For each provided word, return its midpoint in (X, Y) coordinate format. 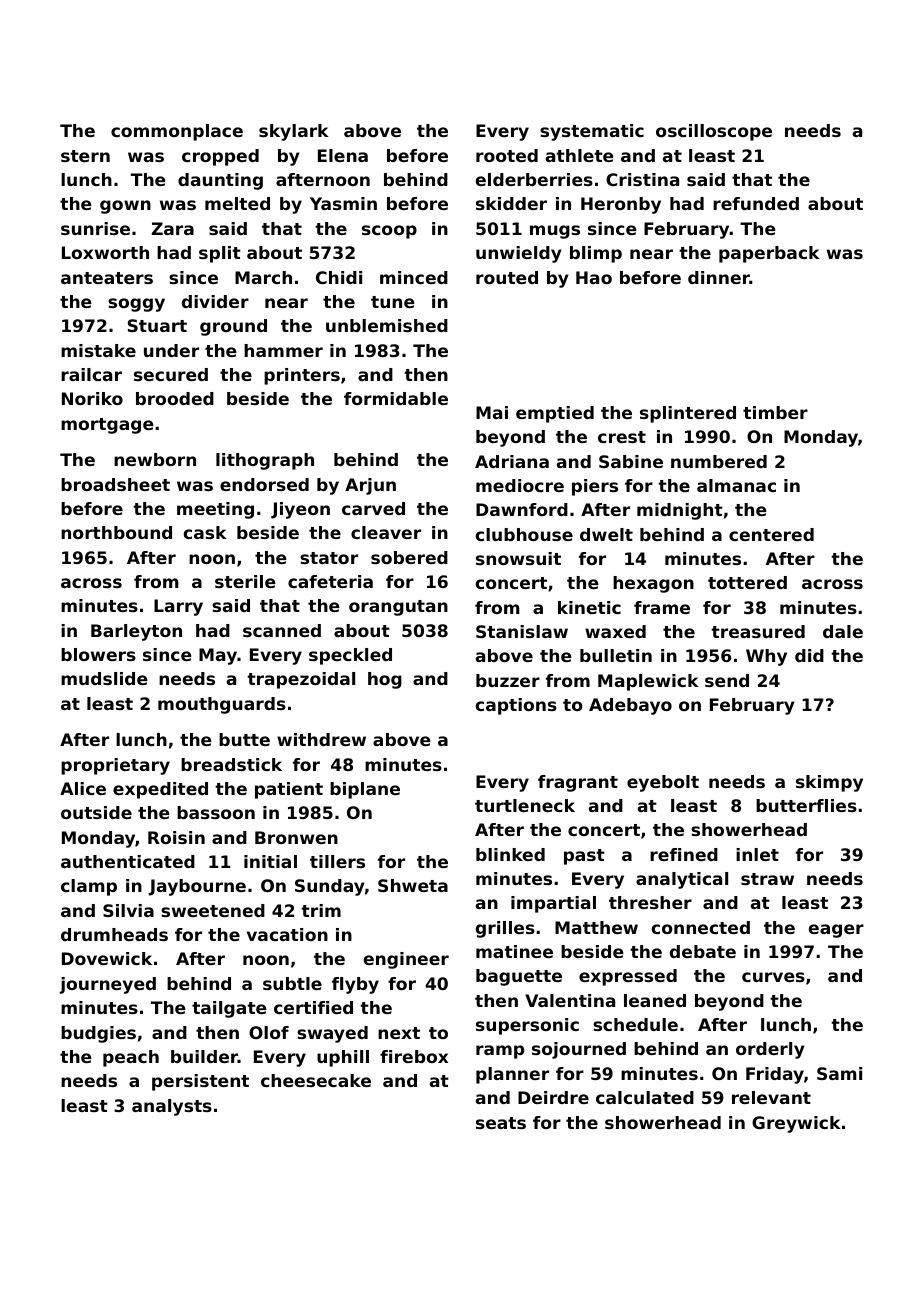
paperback (769, 254)
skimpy (829, 783)
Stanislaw (522, 631)
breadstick (231, 764)
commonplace (177, 132)
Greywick (796, 1124)
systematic (592, 132)
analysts (172, 1107)
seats (501, 1123)
